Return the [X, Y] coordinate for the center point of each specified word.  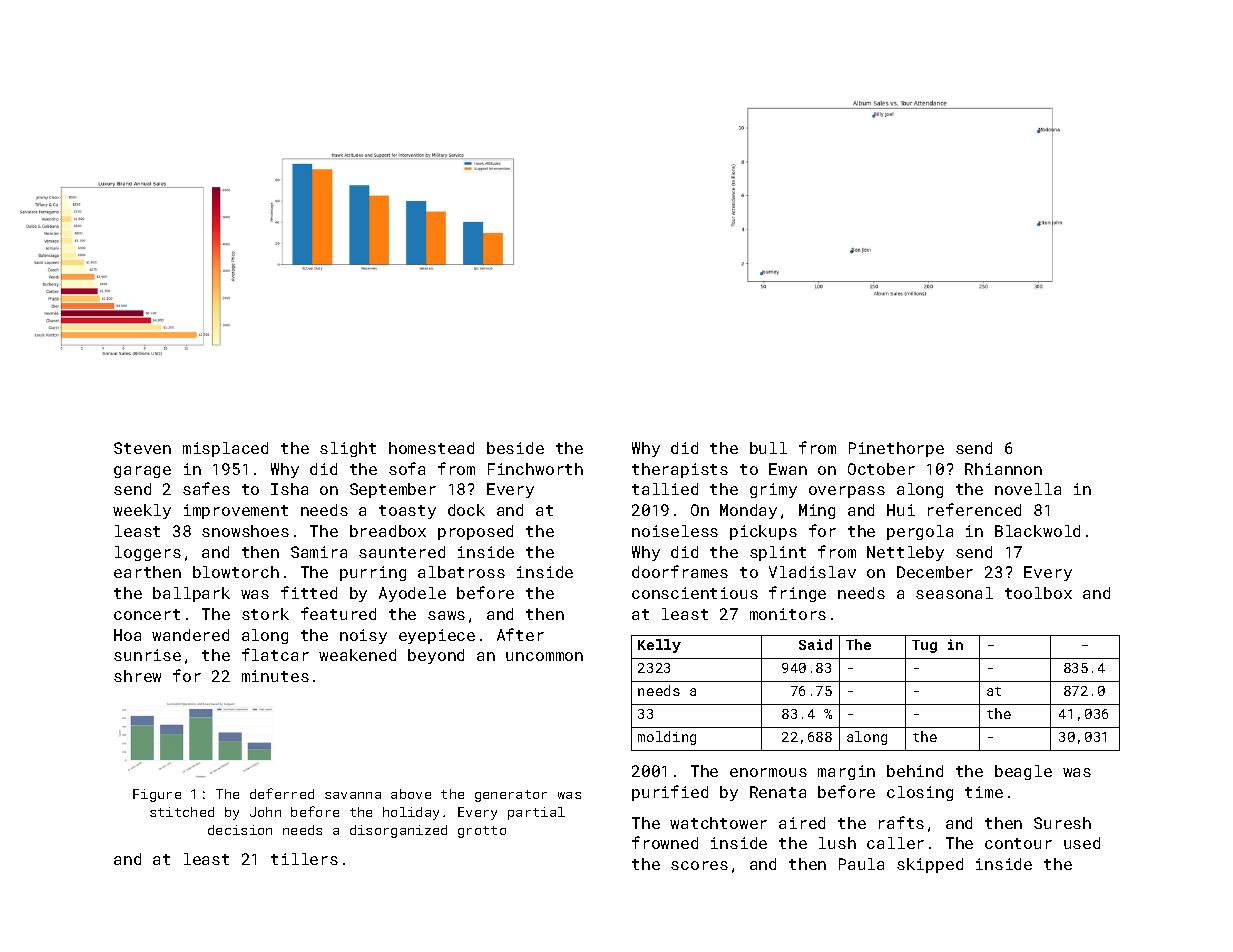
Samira [319, 552]
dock [466, 510]
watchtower [718, 823]
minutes [275, 676]
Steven [142, 448]
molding [667, 738]
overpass [847, 492]
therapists [680, 470]
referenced [974, 509]
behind [915, 771]
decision [240, 830]
